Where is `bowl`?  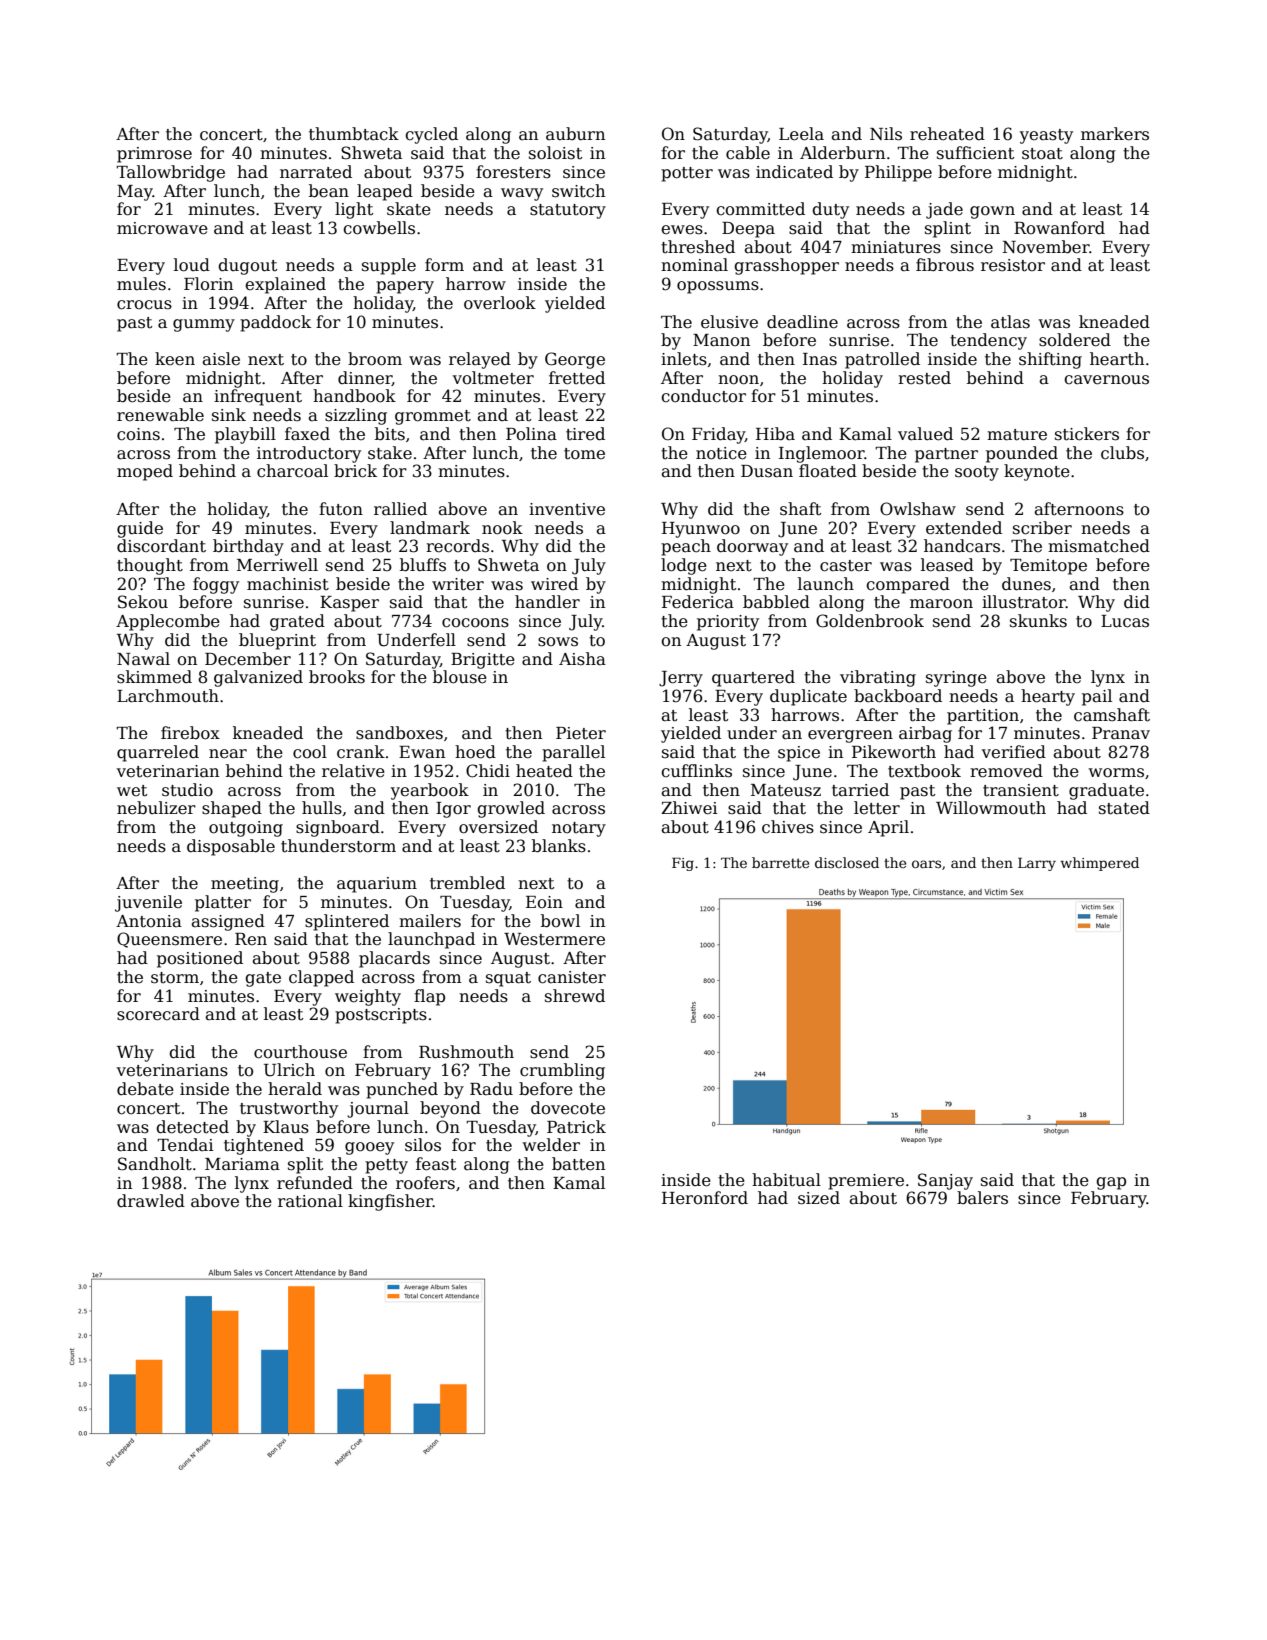 bowl is located at coordinates (560, 921).
